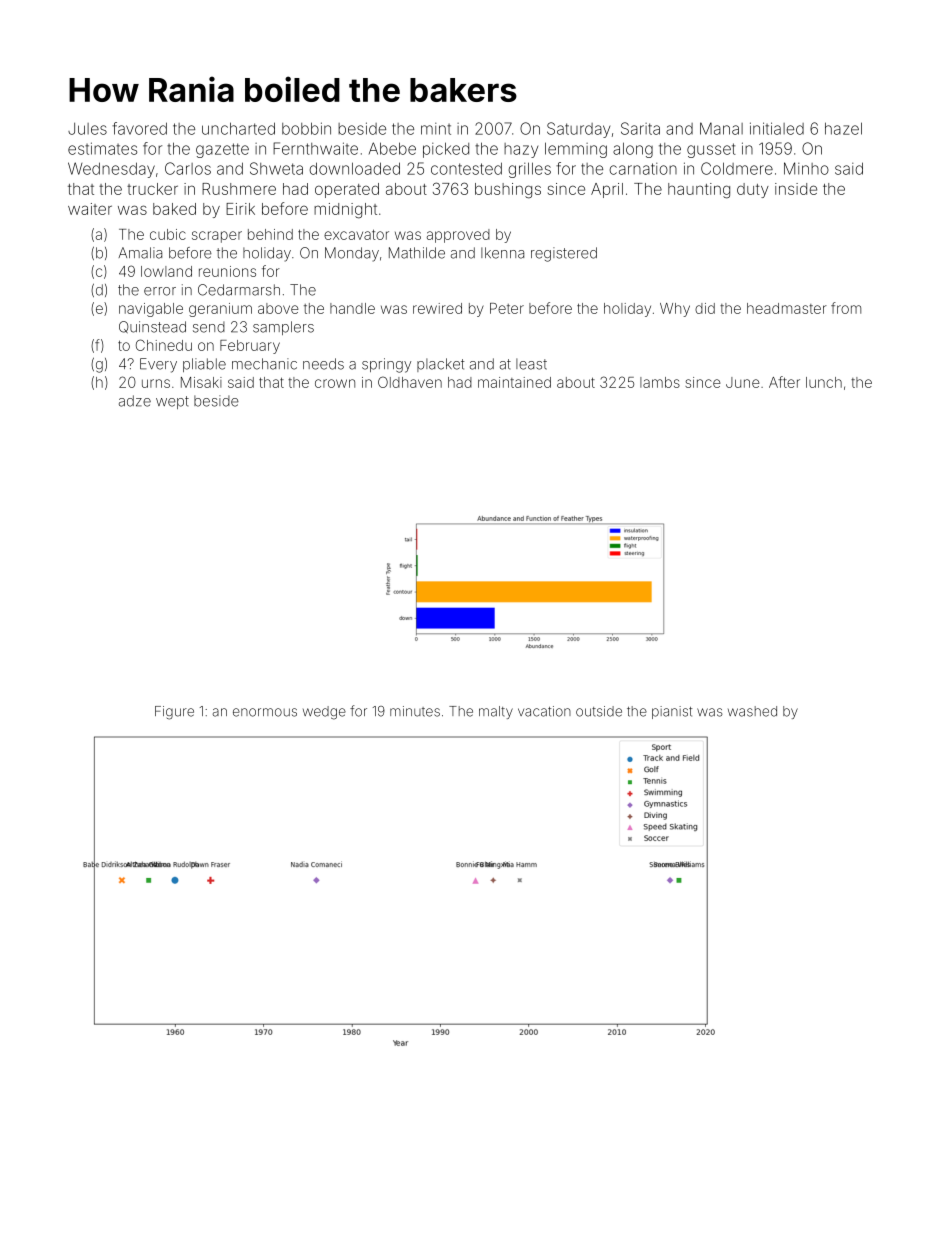 Image resolution: width=952 pixels, height=1233 pixels. I want to click on minutes, so click(415, 711).
